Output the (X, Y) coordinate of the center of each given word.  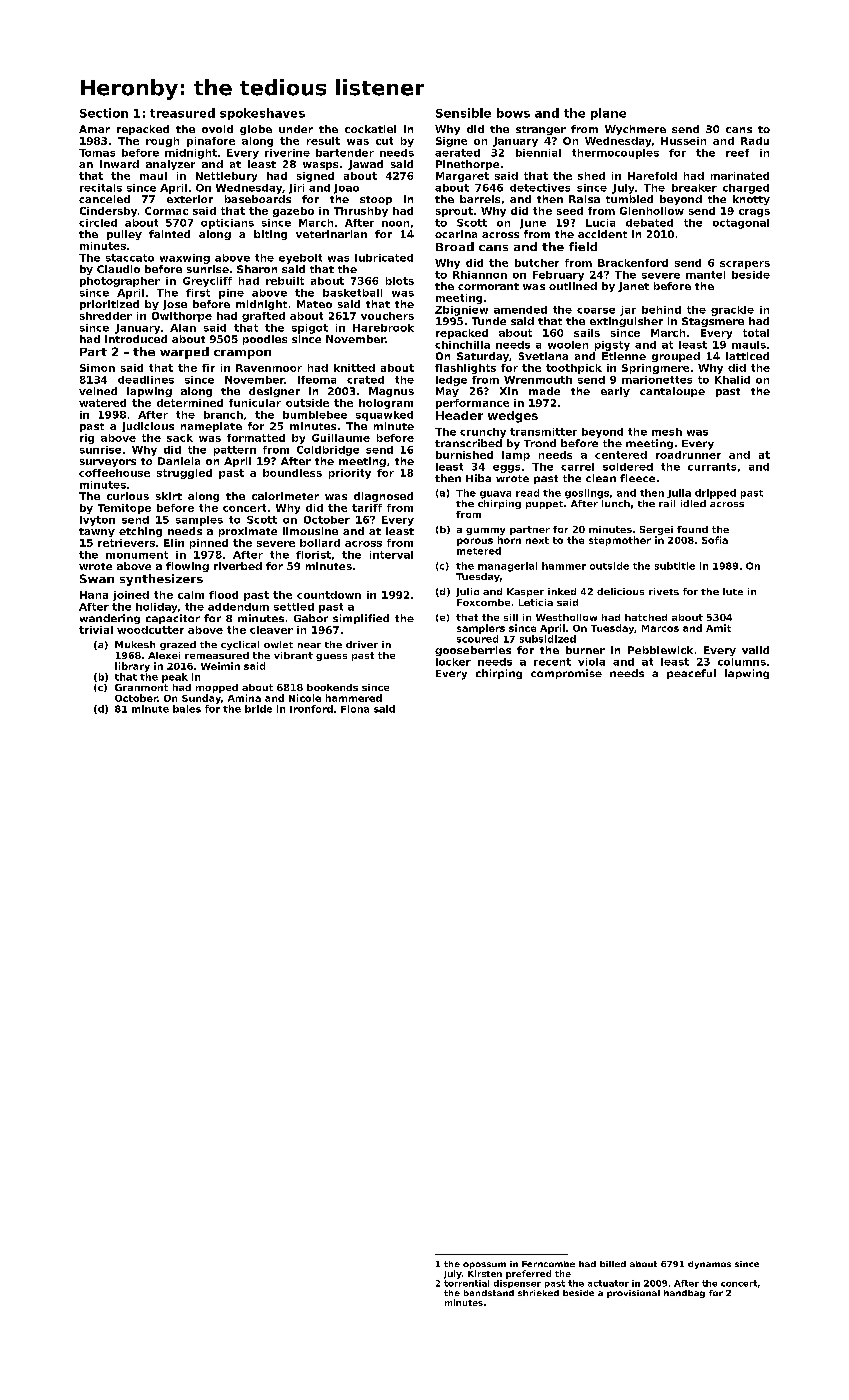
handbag (684, 1294)
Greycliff (207, 282)
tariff (367, 508)
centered (621, 455)
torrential (466, 1283)
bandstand (489, 1293)
